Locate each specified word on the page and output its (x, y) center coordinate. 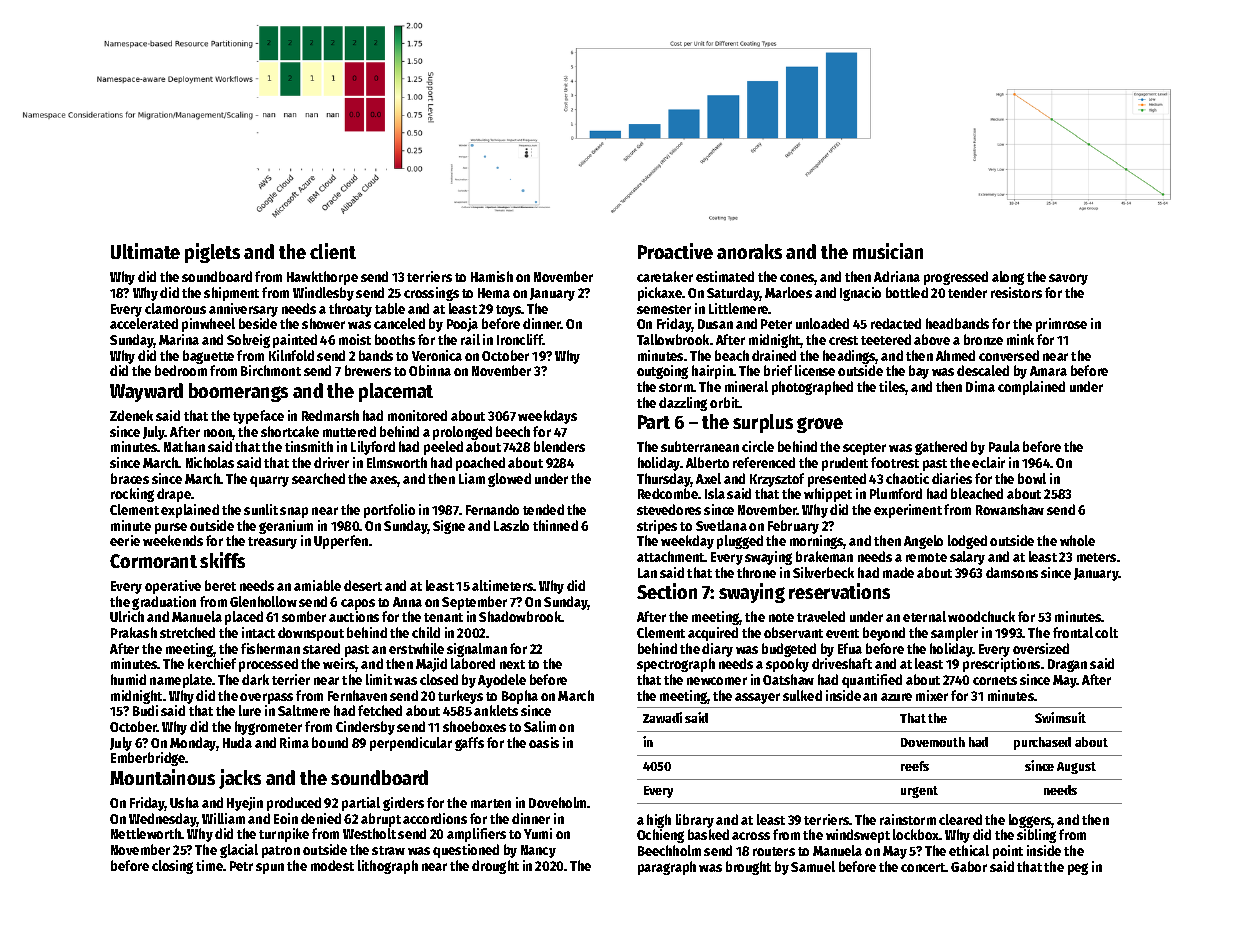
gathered (941, 448)
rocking (132, 495)
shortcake (290, 431)
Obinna (430, 370)
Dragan (1067, 665)
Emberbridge (148, 759)
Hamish (492, 276)
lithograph (388, 867)
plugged (740, 542)
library (695, 821)
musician (888, 251)
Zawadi (662, 717)
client (333, 251)
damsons (1012, 572)
